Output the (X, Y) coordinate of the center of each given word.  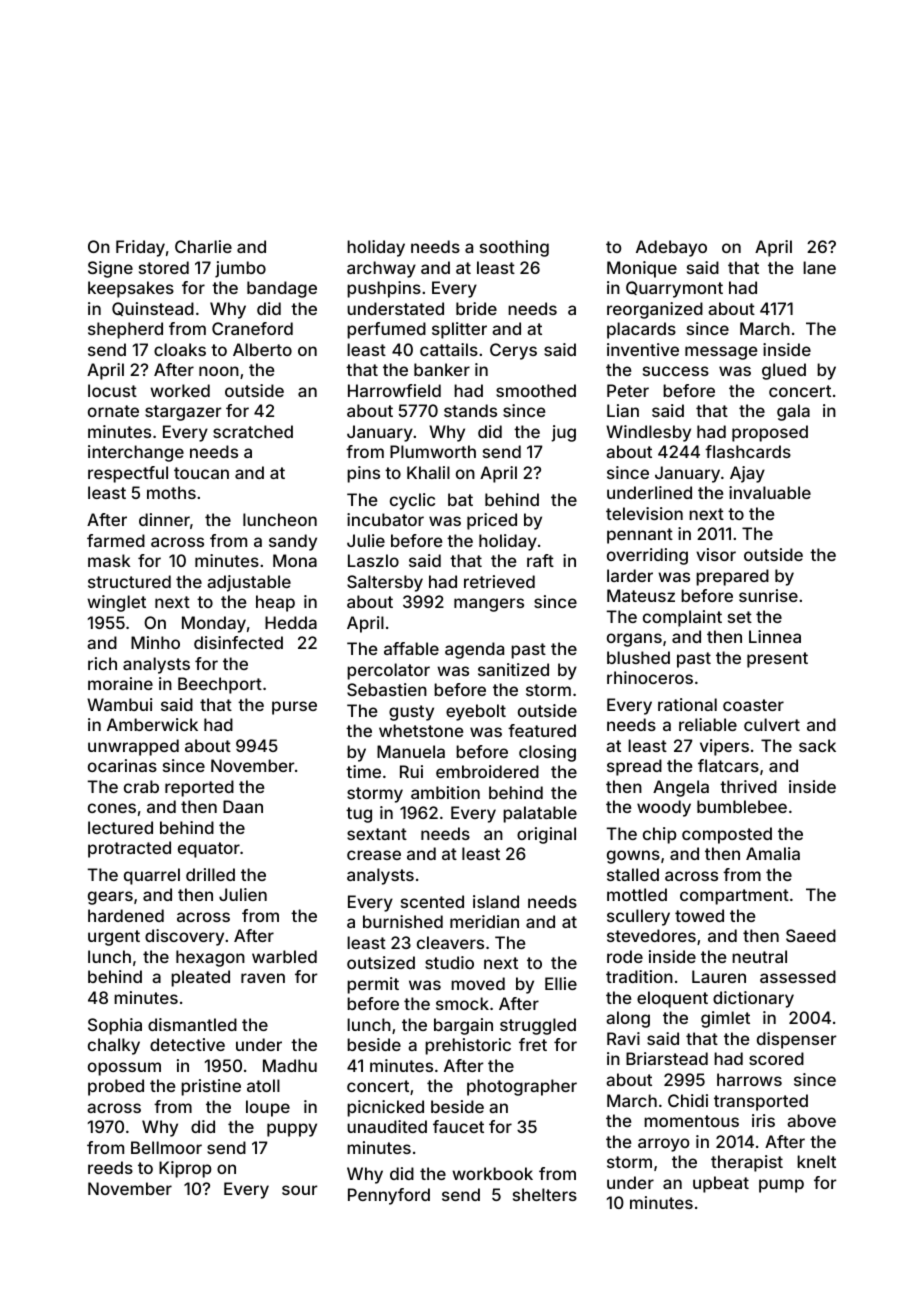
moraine (120, 683)
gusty (411, 713)
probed (116, 1087)
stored (164, 267)
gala (793, 412)
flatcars (728, 765)
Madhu (290, 1065)
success (676, 371)
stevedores (651, 935)
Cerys (513, 351)
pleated (200, 978)
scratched (253, 431)
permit (373, 985)
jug (563, 433)
